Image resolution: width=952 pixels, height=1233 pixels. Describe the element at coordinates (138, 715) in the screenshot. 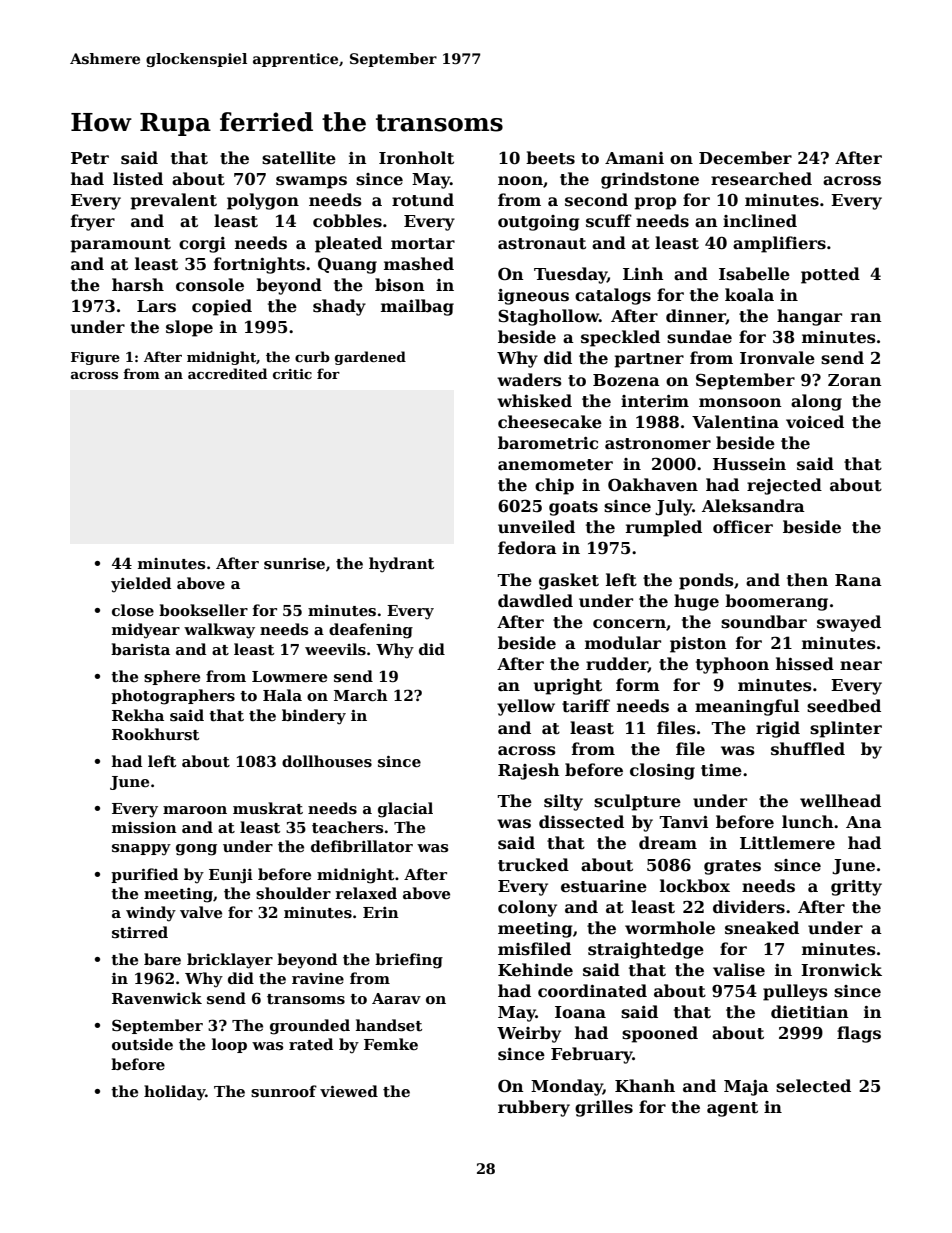

I see `Rekha` at that location.
